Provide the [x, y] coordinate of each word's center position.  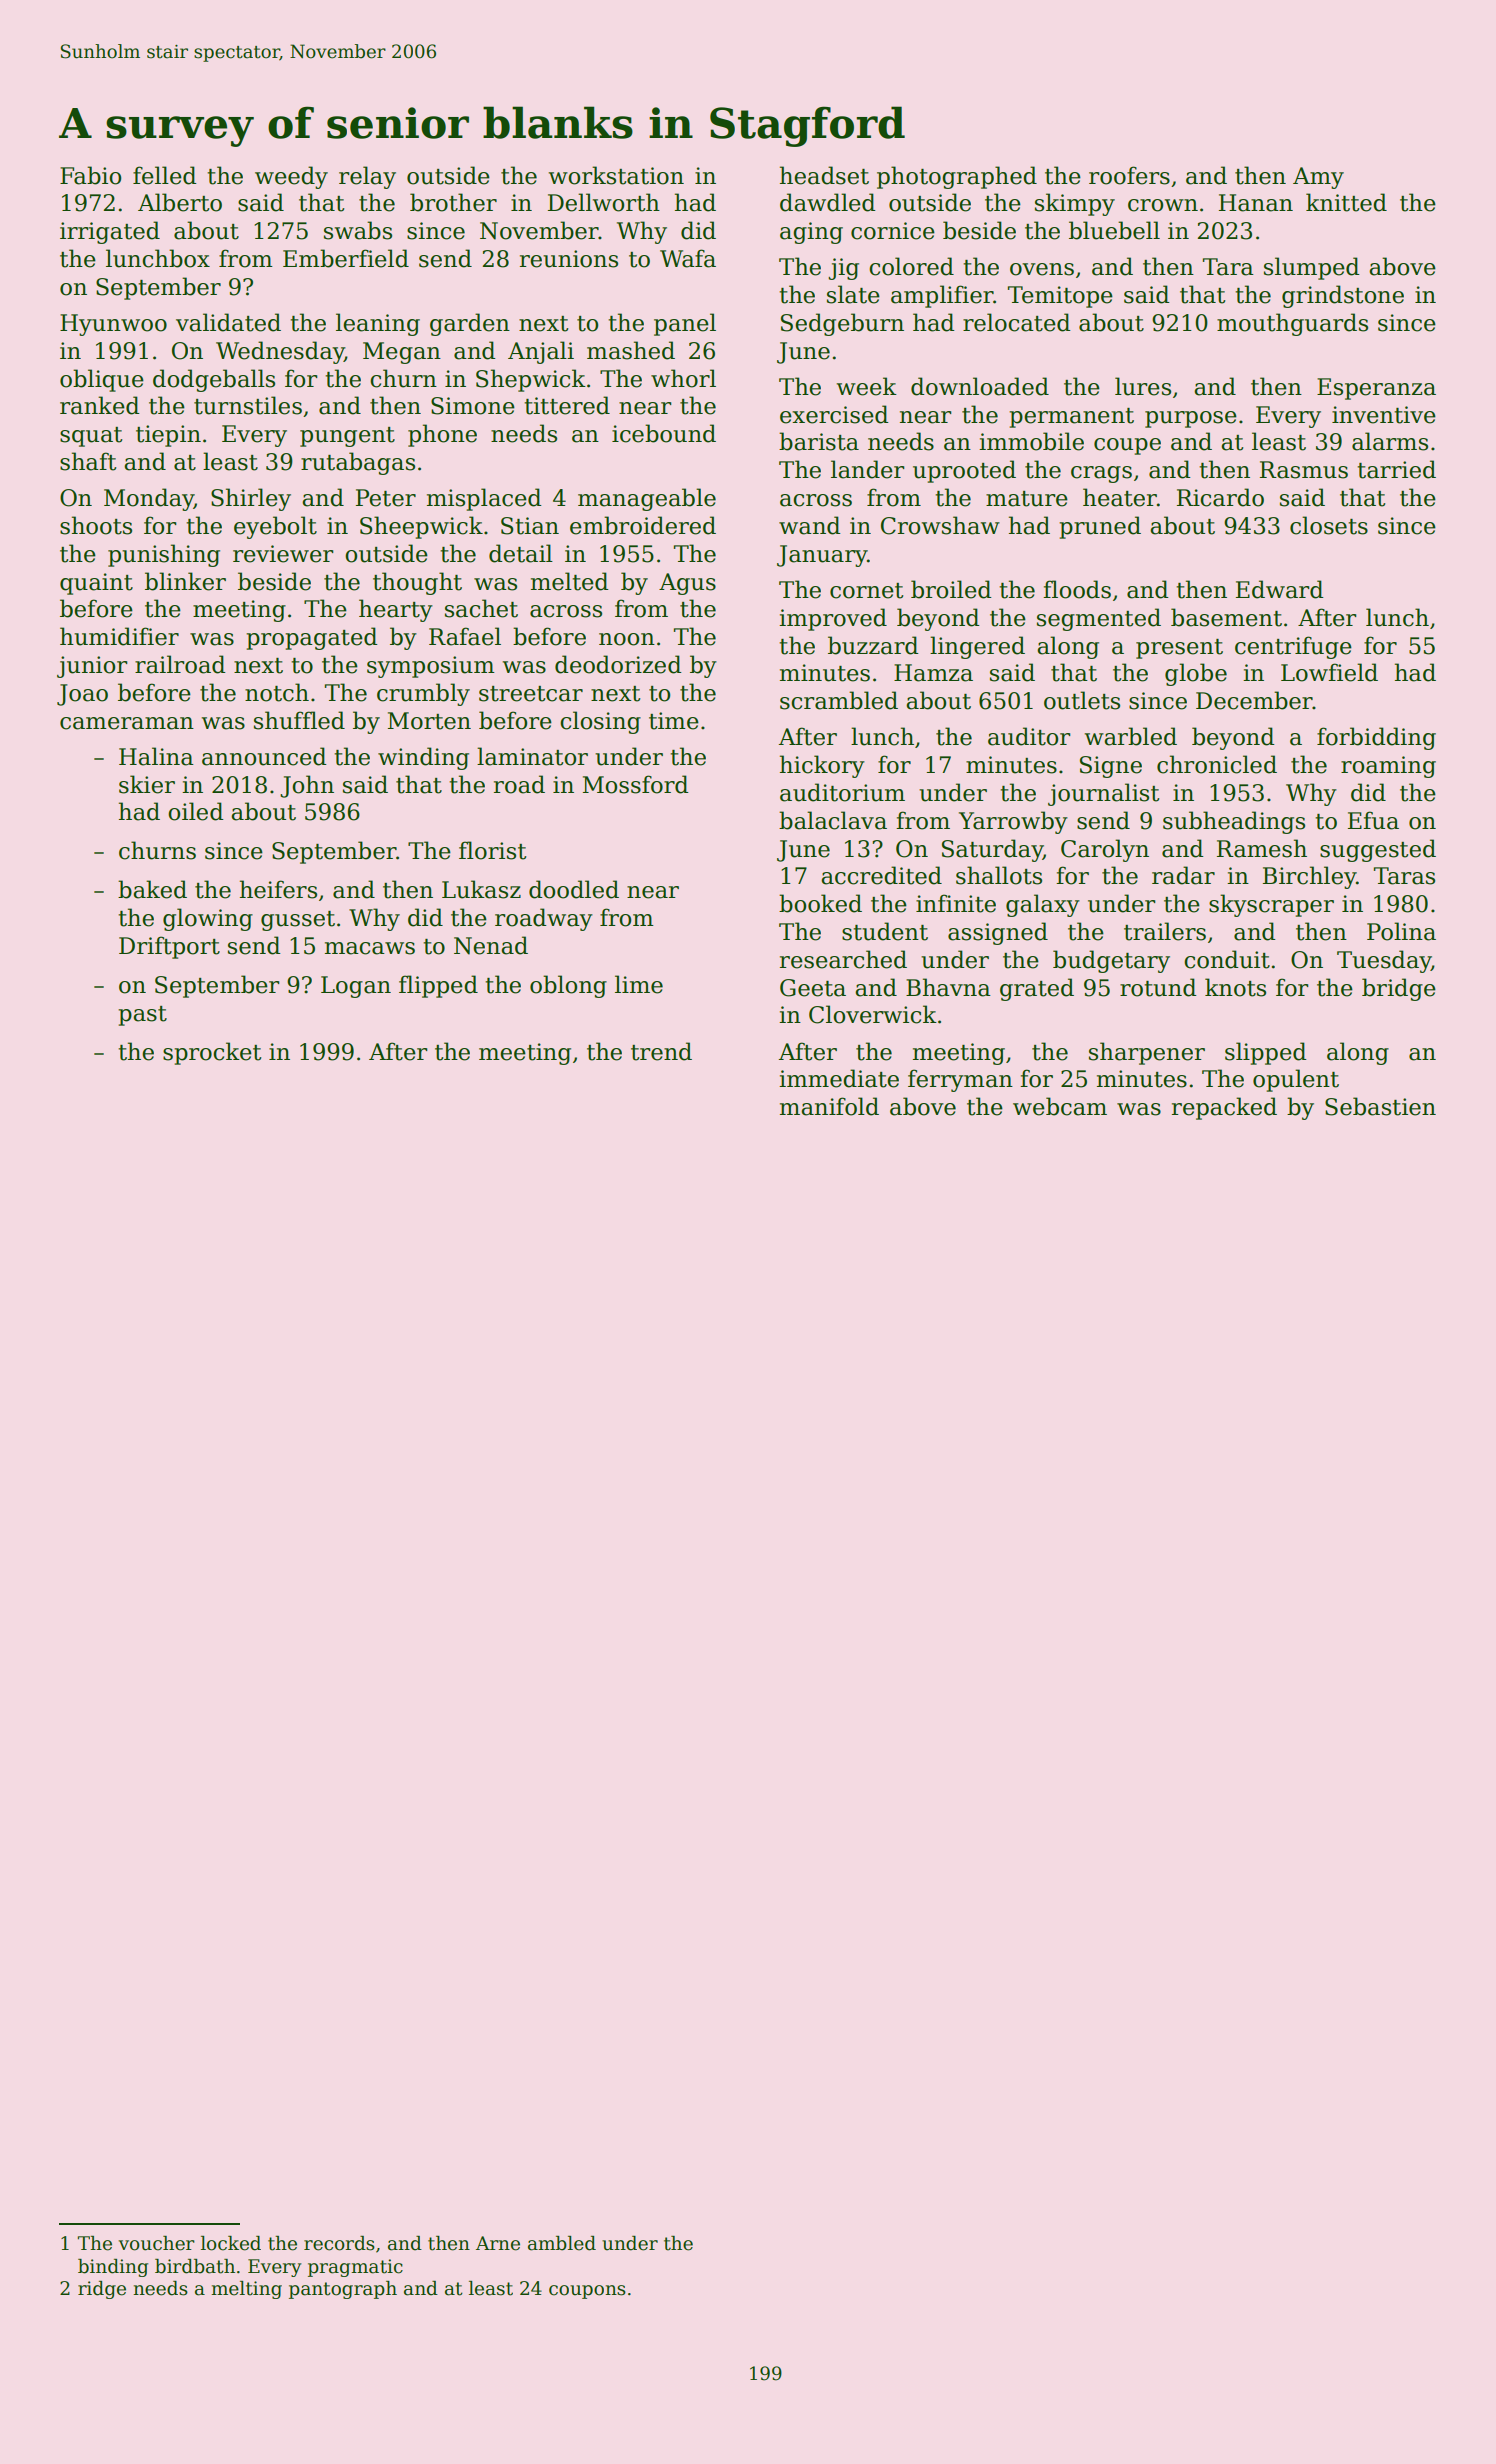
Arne [498, 2243]
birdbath [195, 2266]
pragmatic [355, 2268]
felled [165, 175]
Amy [1318, 178]
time [674, 721]
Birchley [1309, 877]
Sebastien [1380, 1106]
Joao [82, 695]
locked [231, 2243]
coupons [587, 2292]
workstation [616, 175]
